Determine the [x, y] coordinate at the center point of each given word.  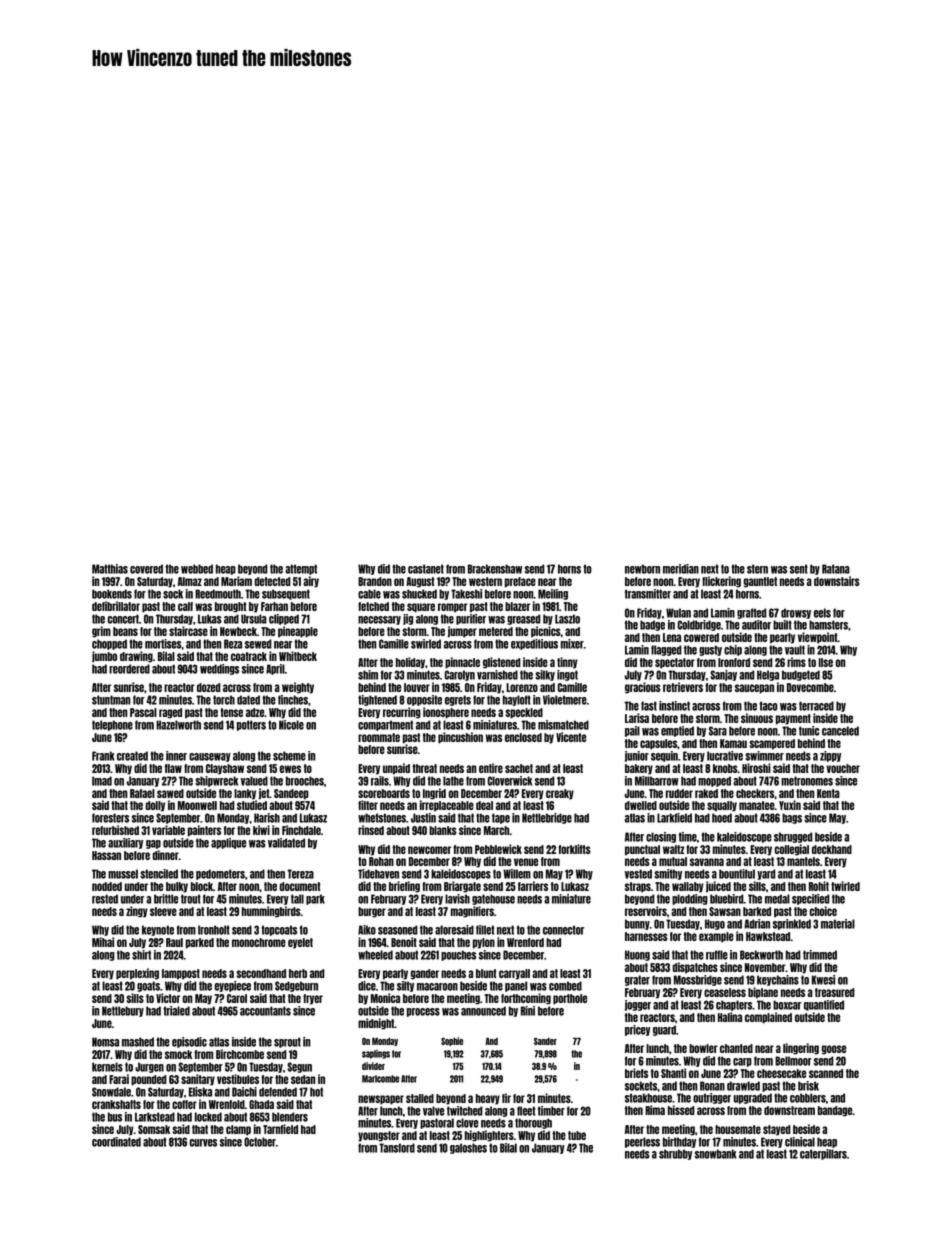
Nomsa [105, 1042]
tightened [377, 700]
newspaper [381, 1100]
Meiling [553, 594]
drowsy [796, 613]
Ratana [836, 569]
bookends [112, 594]
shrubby [675, 1154]
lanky [245, 794]
